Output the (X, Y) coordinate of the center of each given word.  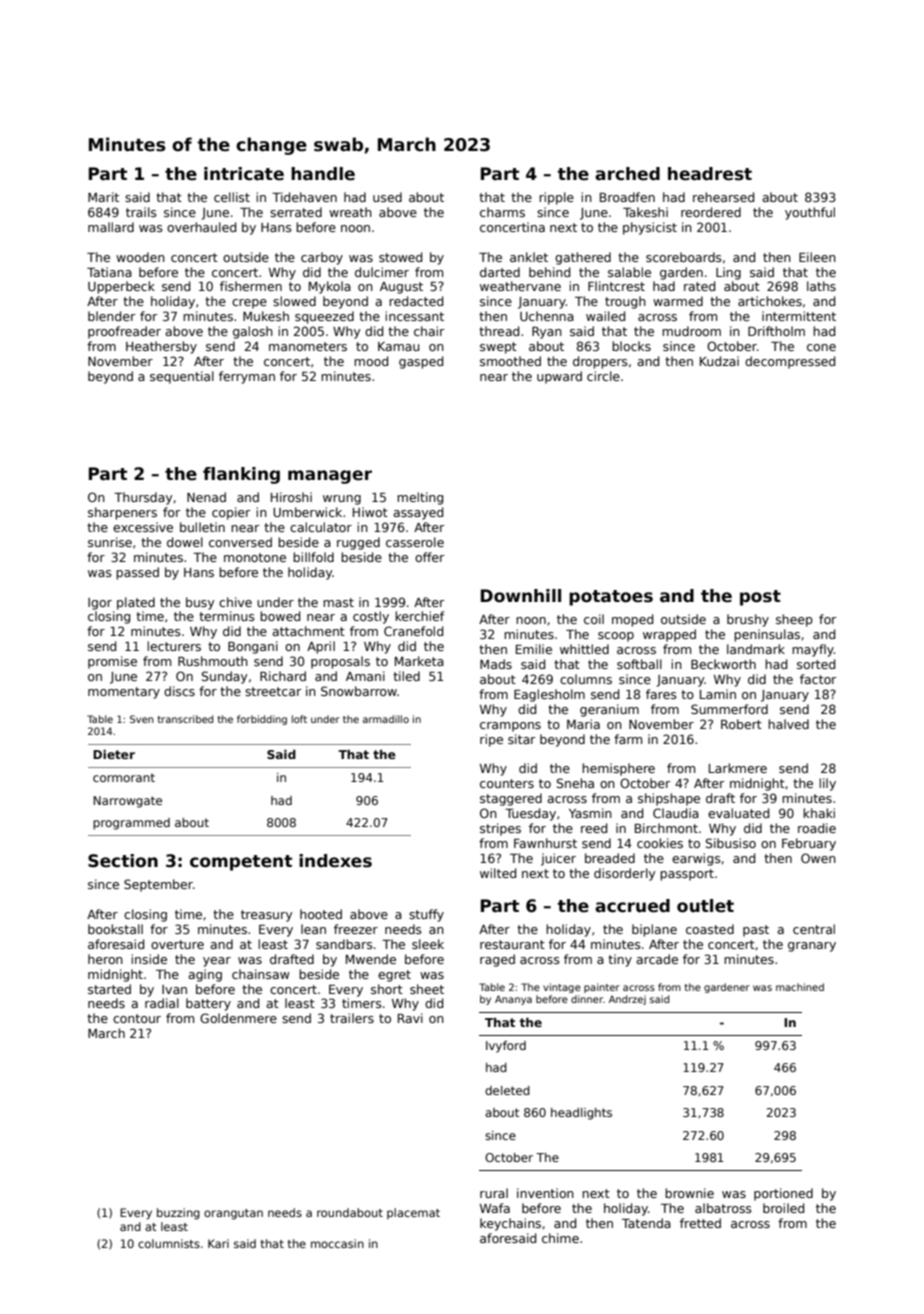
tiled (406, 676)
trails (141, 212)
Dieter (114, 754)
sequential (182, 377)
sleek (428, 944)
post (760, 598)
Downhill (521, 596)
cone (821, 347)
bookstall (115, 929)
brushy (748, 620)
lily (827, 784)
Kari (218, 1243)
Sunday (224, 677)
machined (800, 987)
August (401, 288)
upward (559, 377)
